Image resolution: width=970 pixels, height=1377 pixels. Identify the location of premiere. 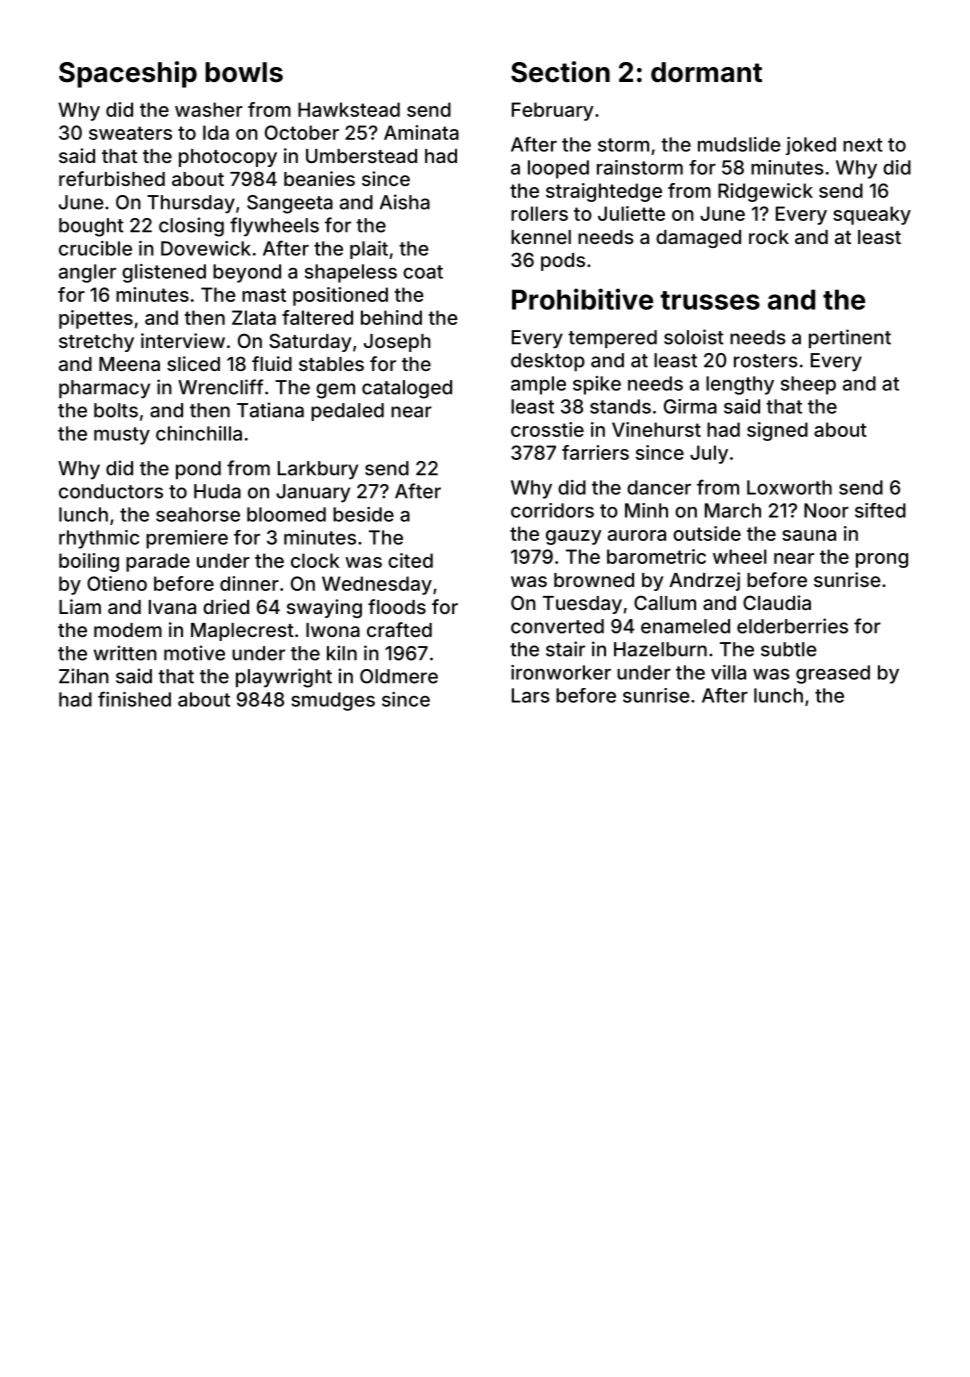
(187, 539).
